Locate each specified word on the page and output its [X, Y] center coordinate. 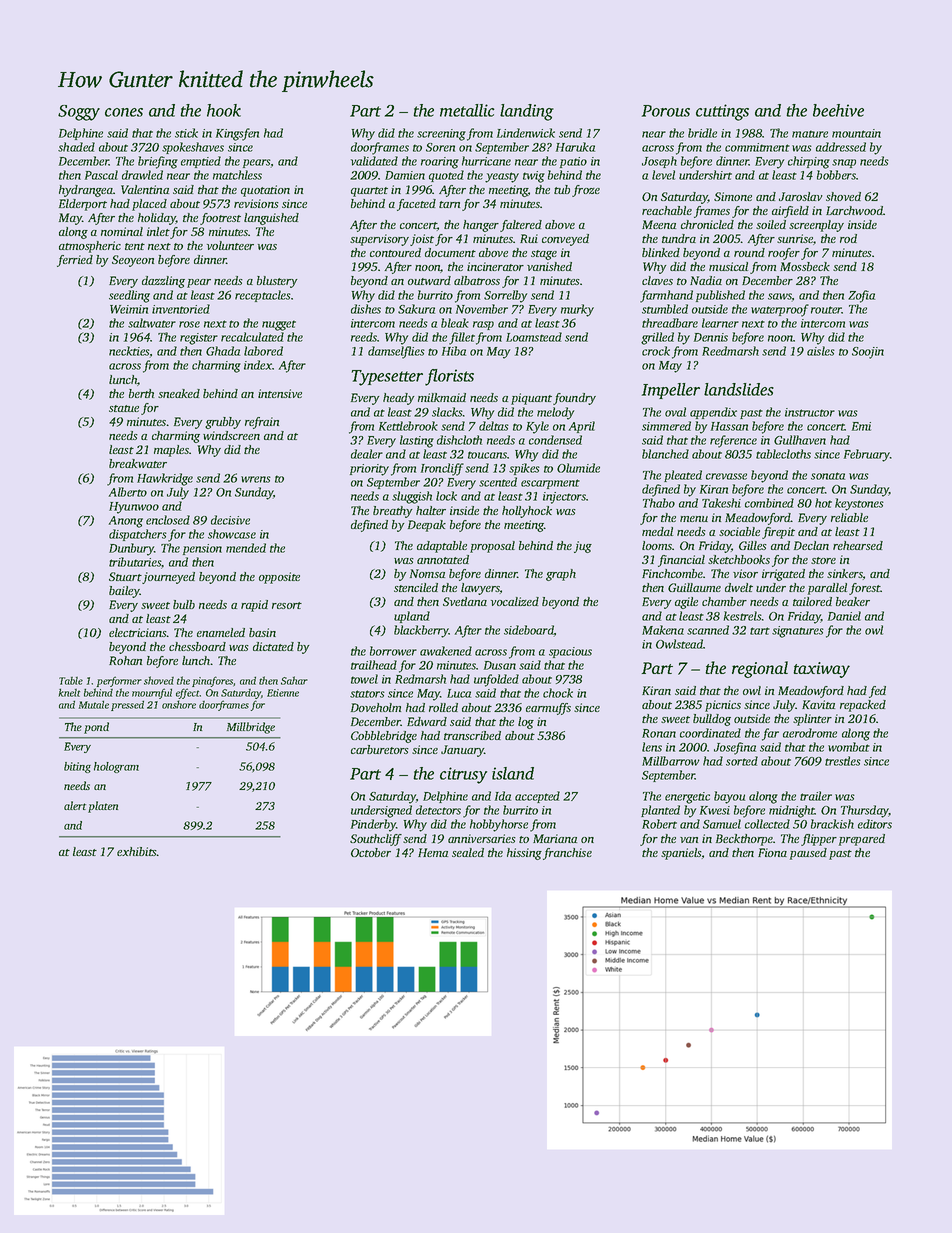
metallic [467, 110]
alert [75, 805]
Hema [433, 852]
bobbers [836, 175]
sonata [828, 476]
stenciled [416, 587]
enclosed [168, 520]
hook [224, 110]
